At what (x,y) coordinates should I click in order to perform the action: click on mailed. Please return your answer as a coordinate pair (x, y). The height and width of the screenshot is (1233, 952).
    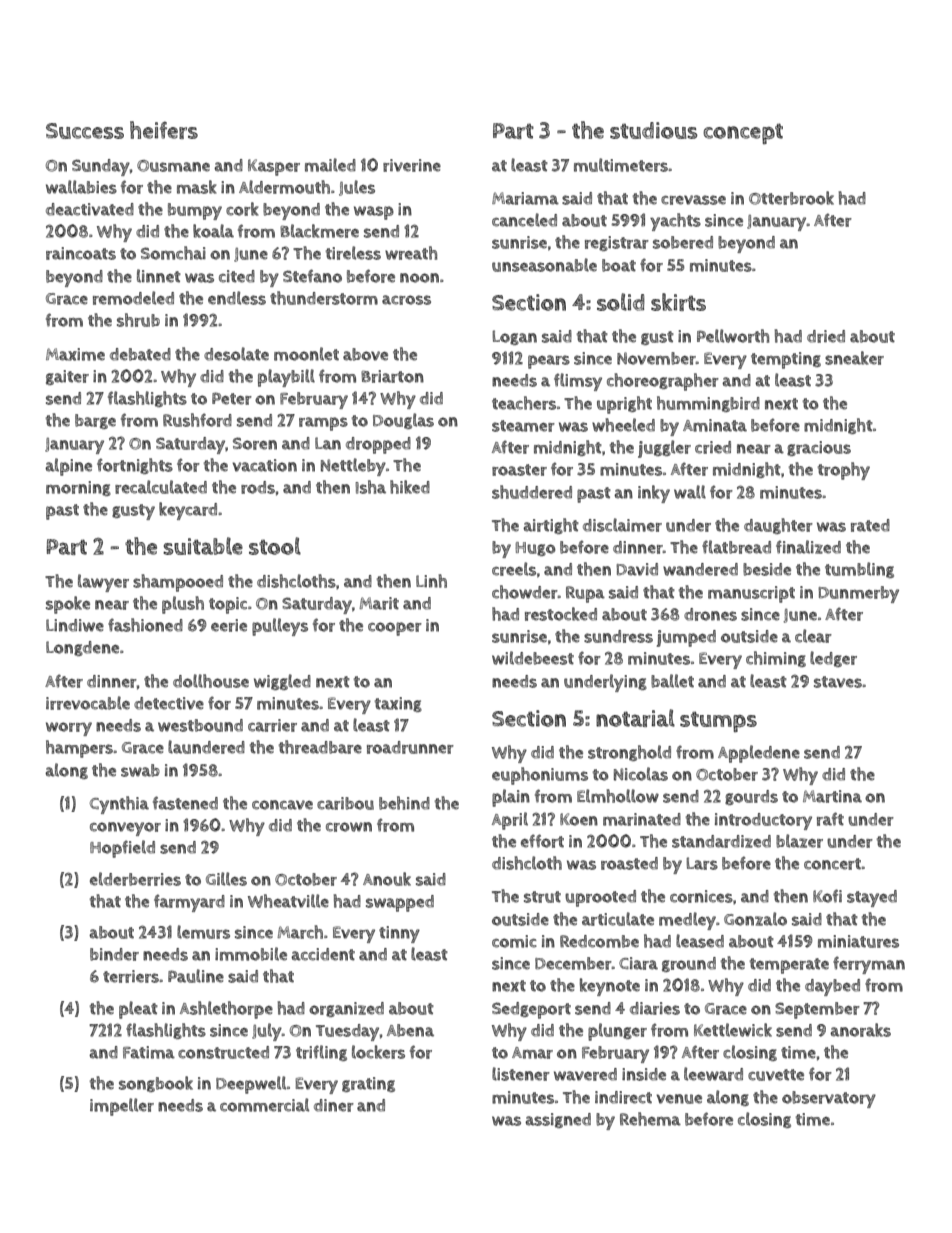
    Looking at the image, I should click on (330, 165).
